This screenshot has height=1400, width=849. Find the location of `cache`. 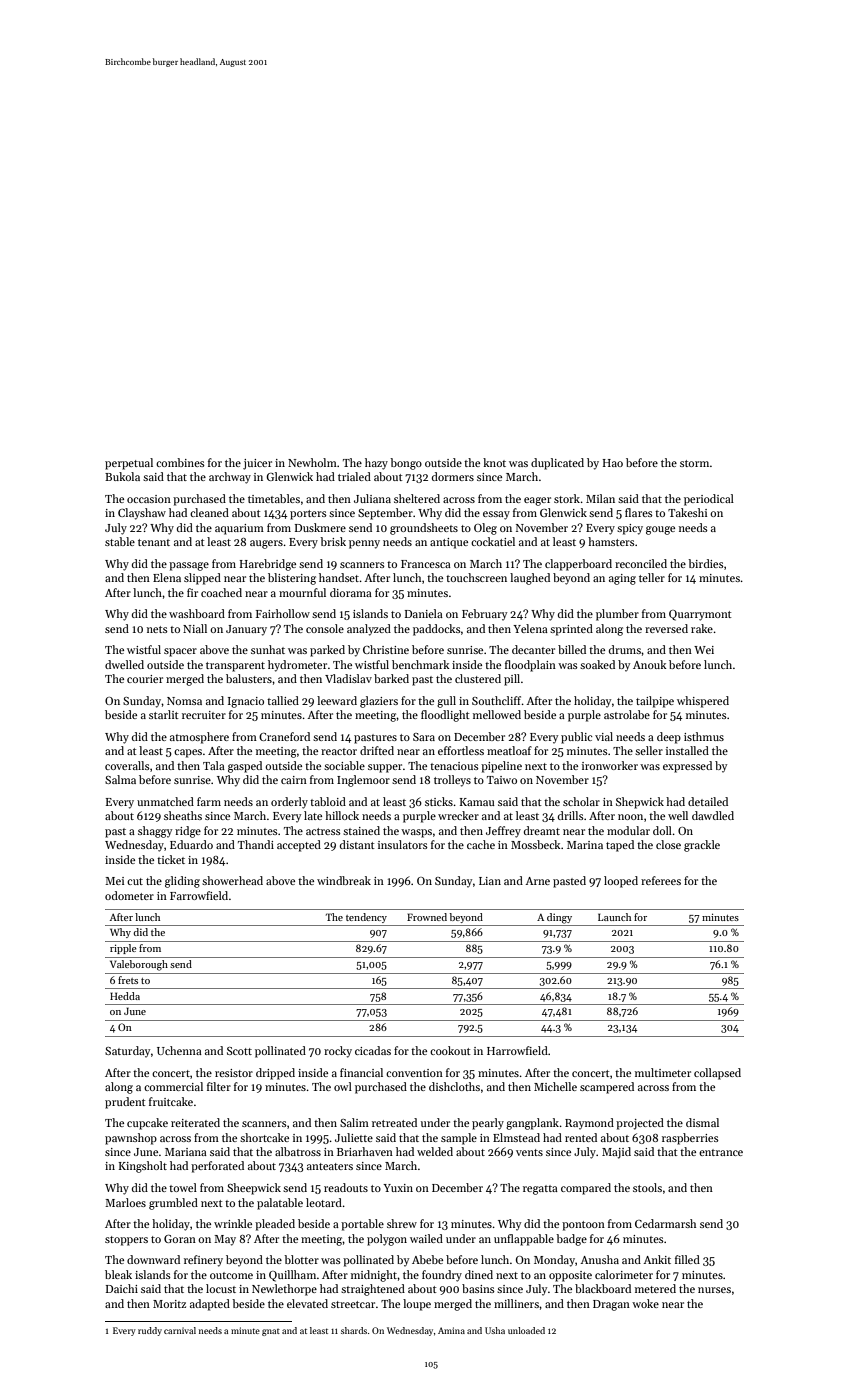

cache is located at coordinates (481, 844).
